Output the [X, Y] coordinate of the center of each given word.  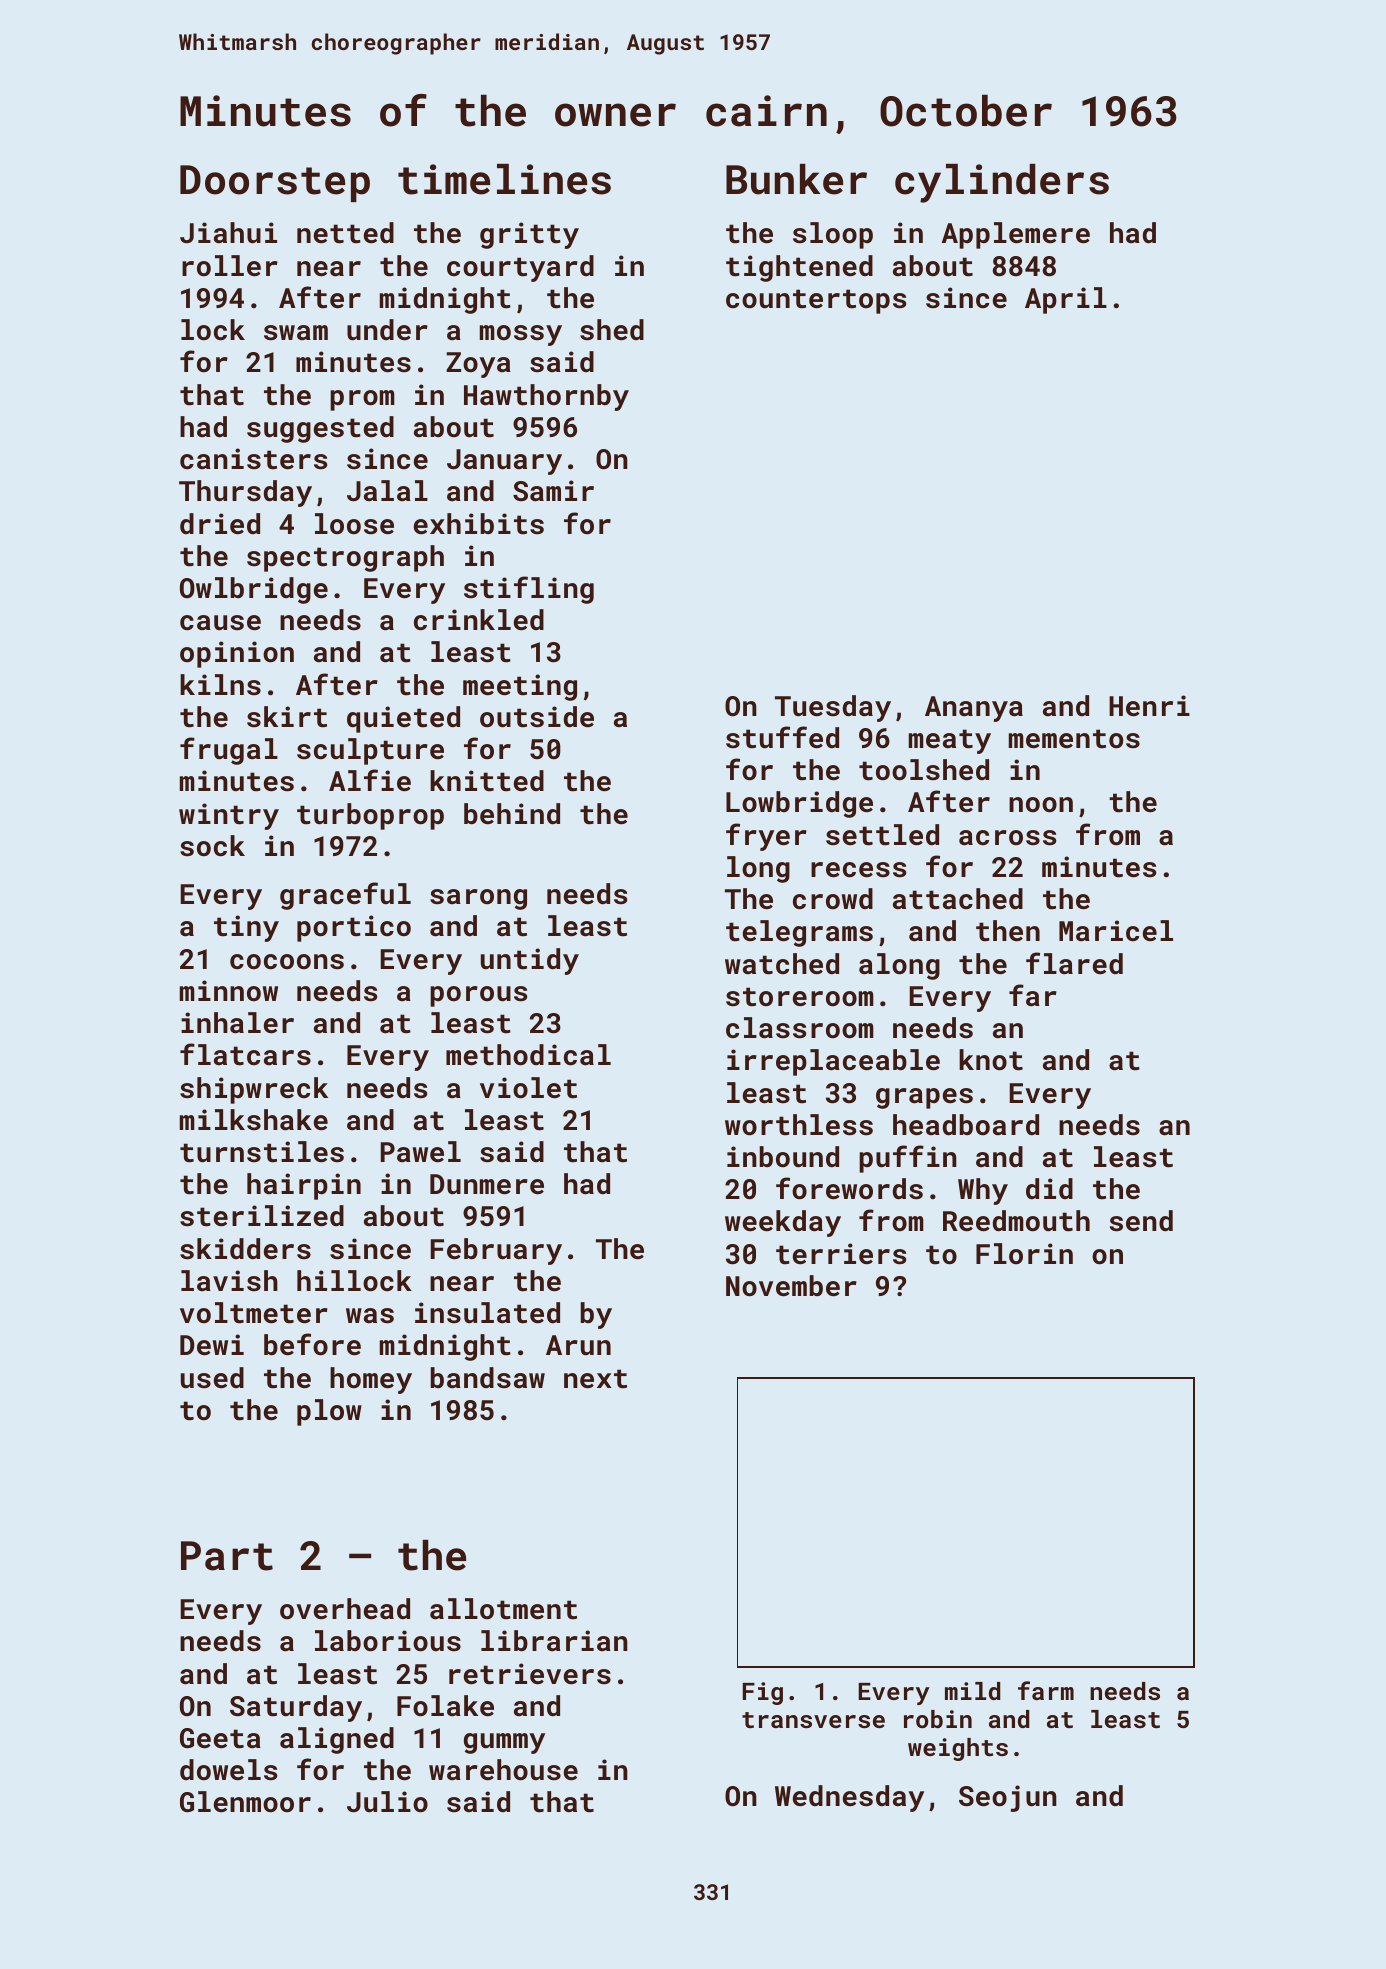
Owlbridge [254, 590]
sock [212, 846]
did [1049, 1189]
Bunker [796, 179]
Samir [553, 491]
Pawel [421, 1152]
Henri [1149, 706]
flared [1074, 963]
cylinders [1002, 183]
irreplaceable [833, 1062]
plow [329, 1412]
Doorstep [275, 183]
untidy [530, 961]
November [791, 1286]
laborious [388, 1641]
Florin [1024, 1253]
